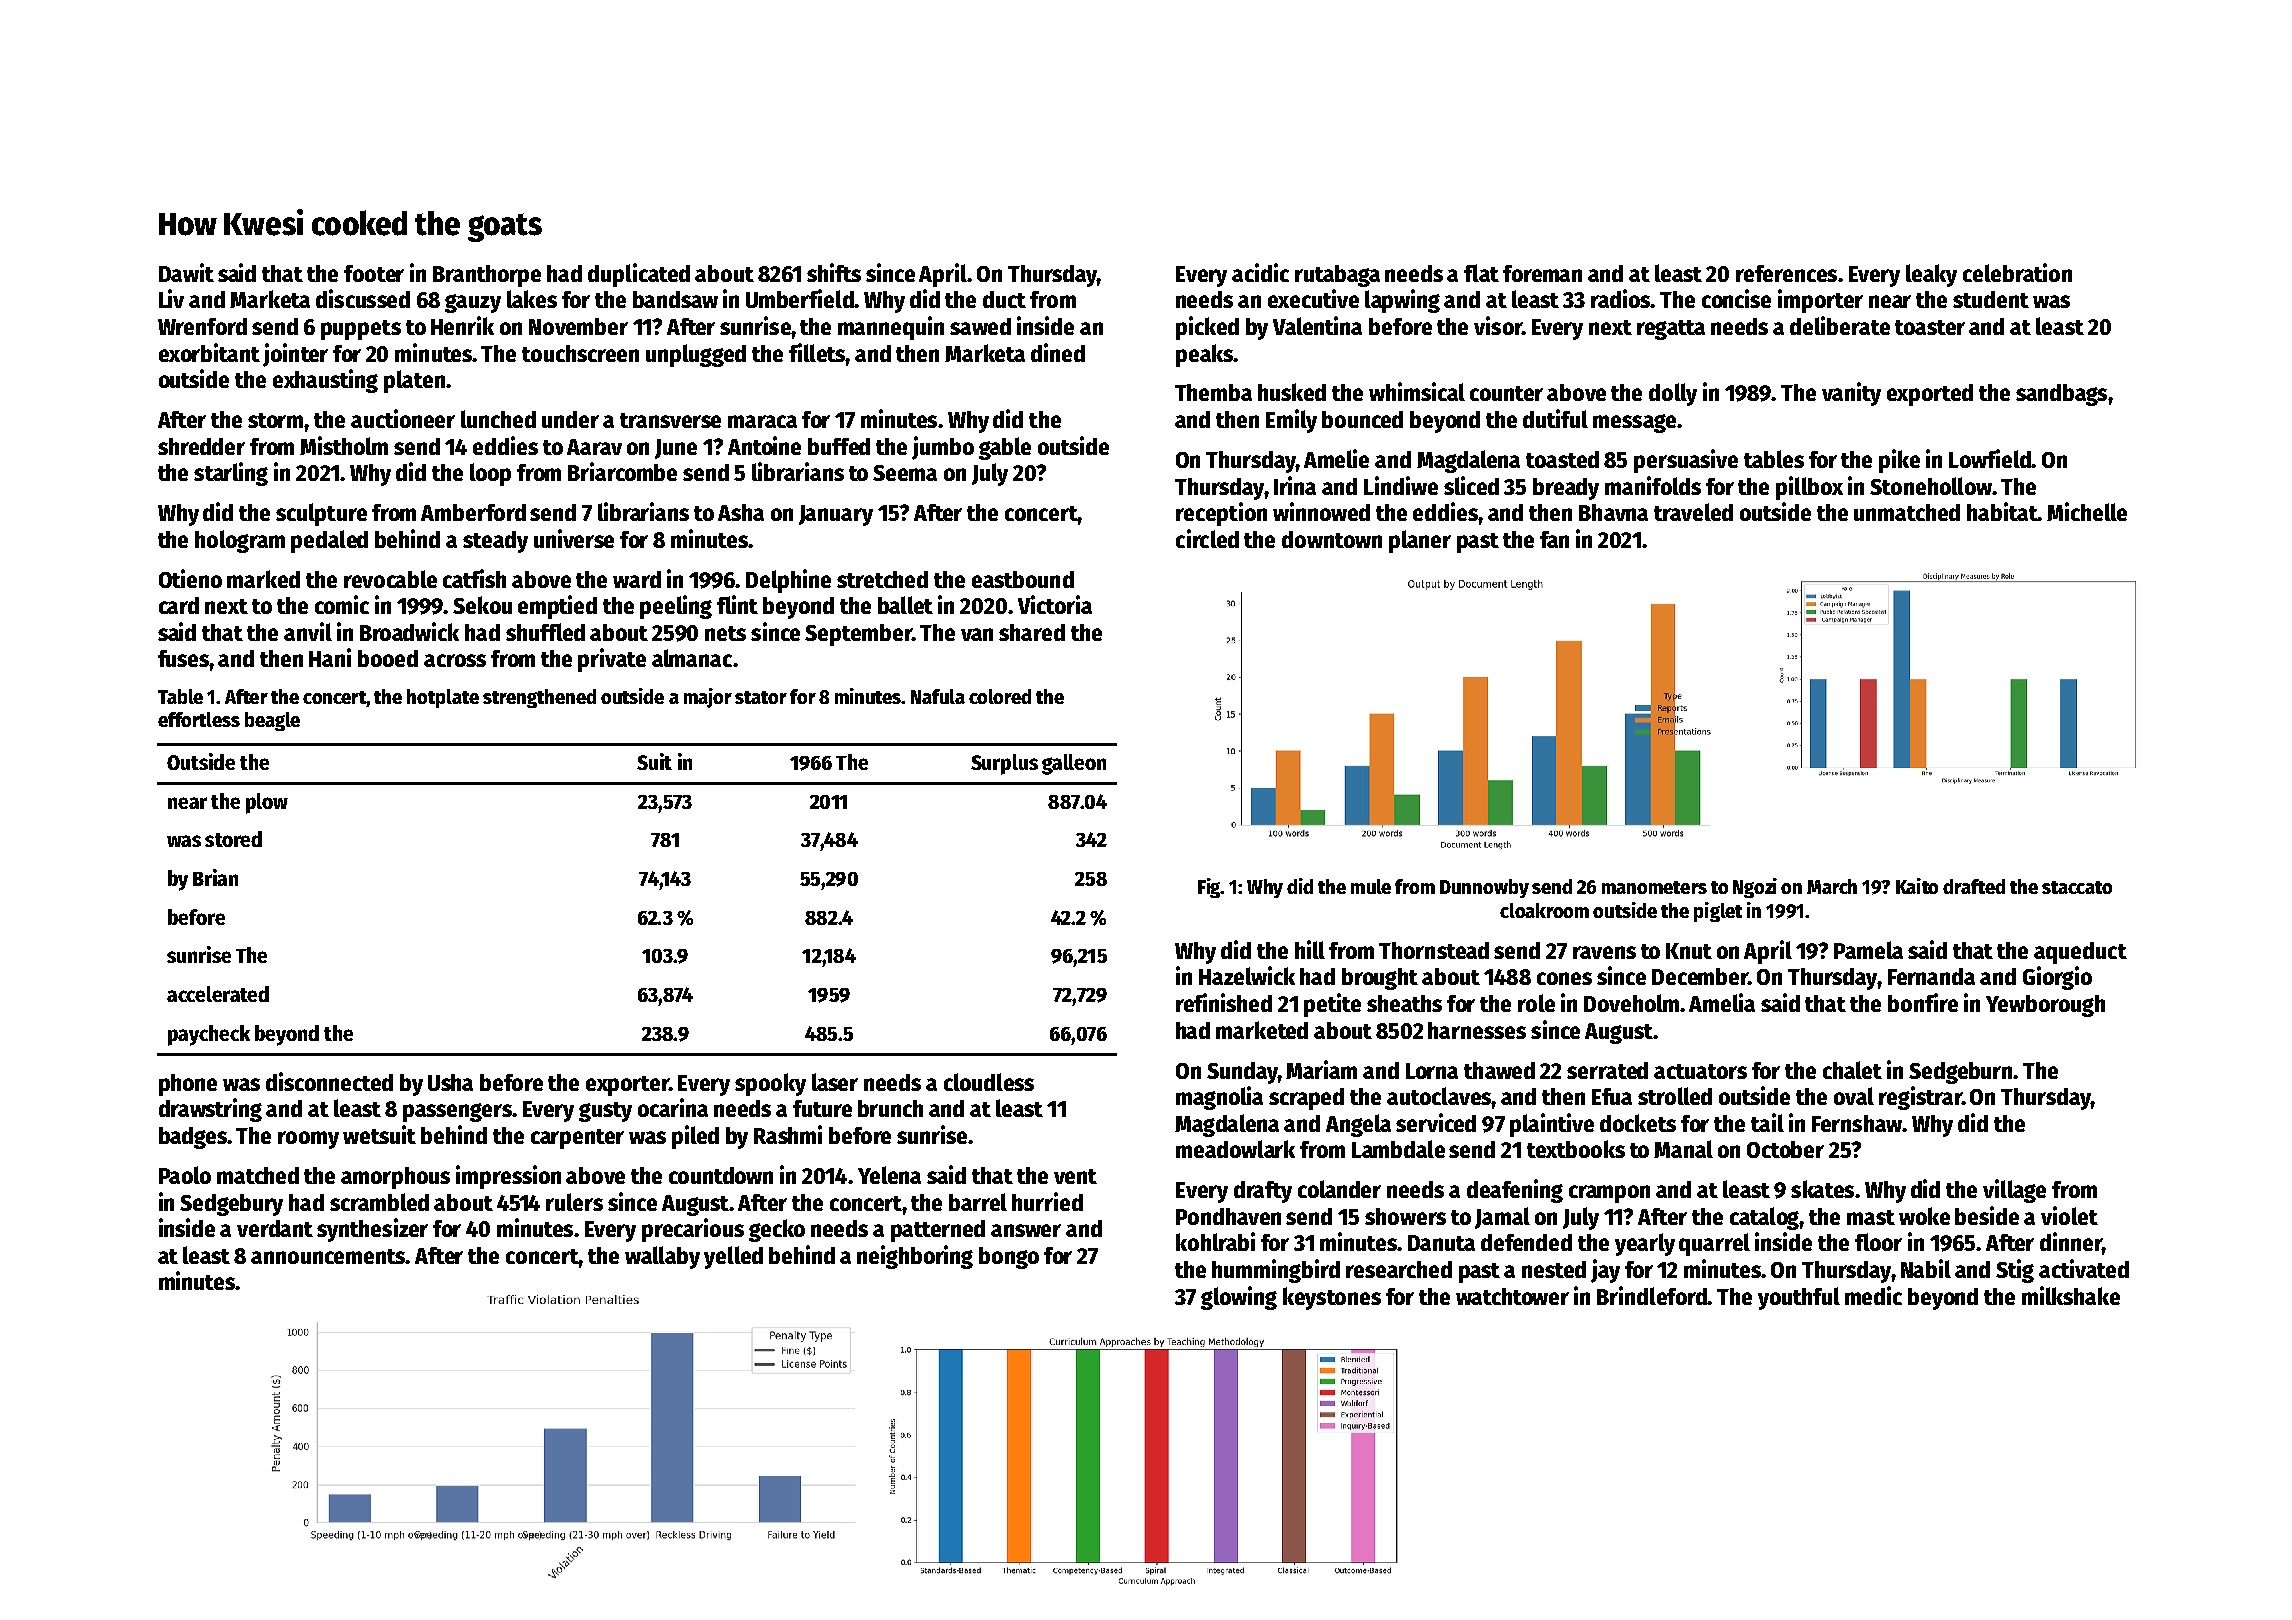  Describe the element at coordinates (1235, 1149) in the screenshot. I see `meadowlark` at that location.
